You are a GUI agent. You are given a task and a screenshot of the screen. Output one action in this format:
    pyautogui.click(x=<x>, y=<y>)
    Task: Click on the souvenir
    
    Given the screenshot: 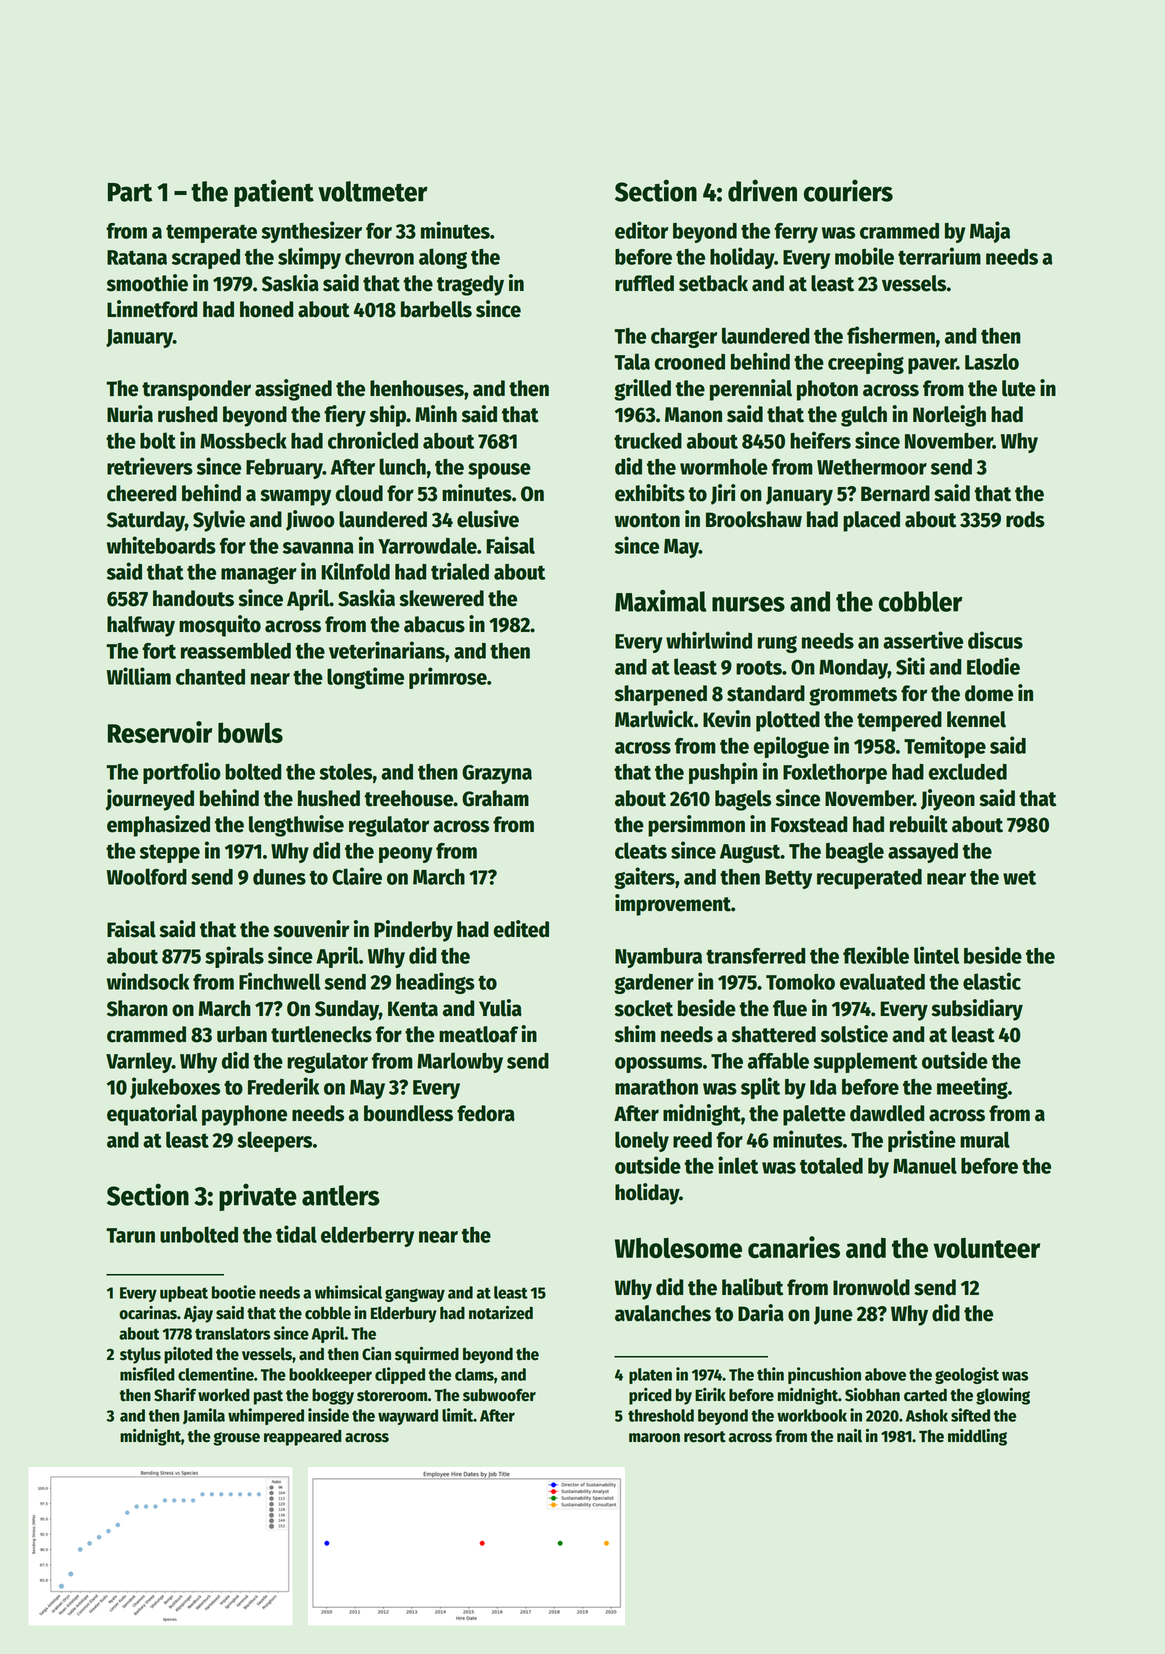 What is the action you would take?
    pyautogui.click(x=311, y=929)
